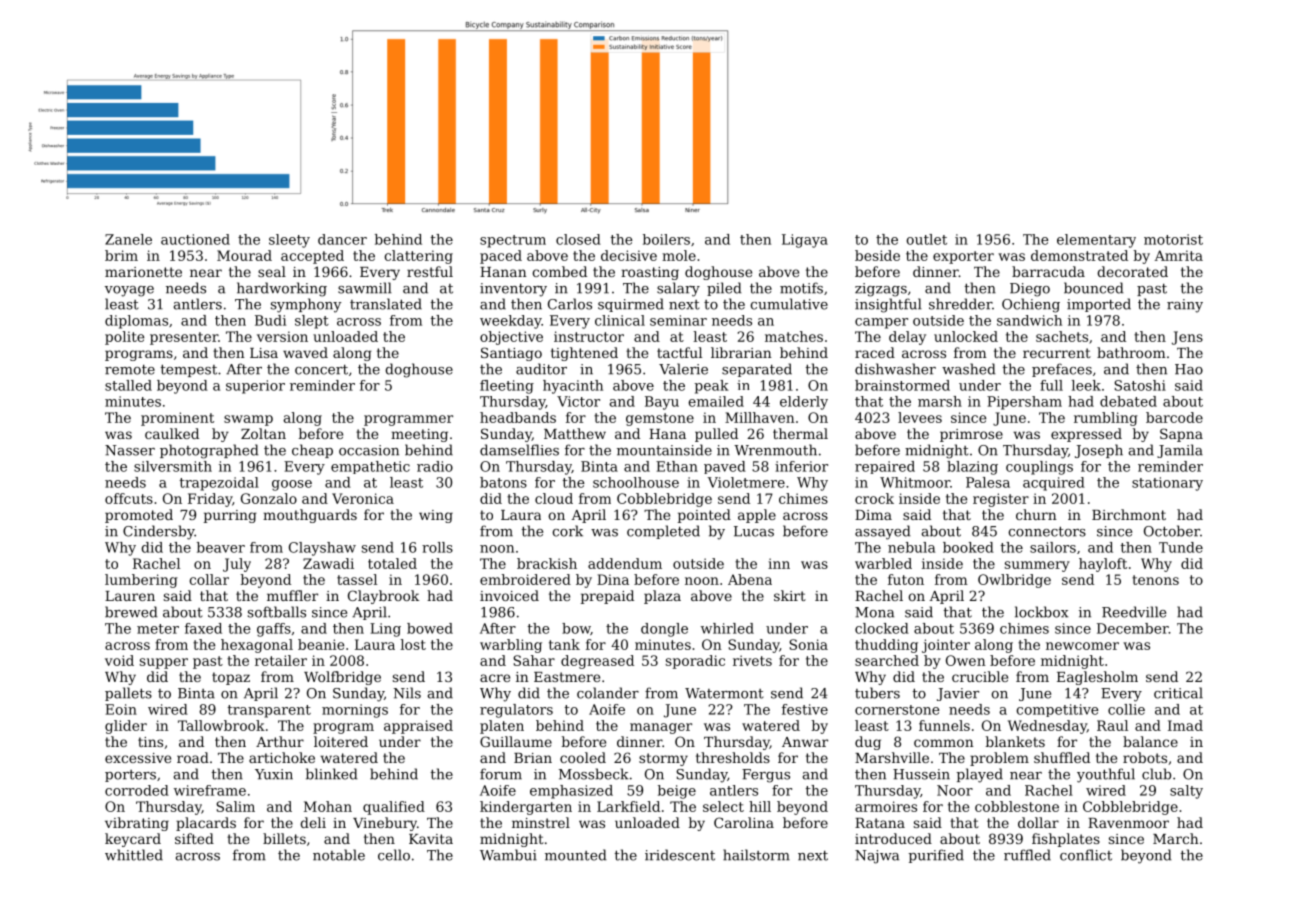 This page has height=924, width=1308. Describe the element at coordinates (727, 628) in the page. I see `whirled` at that location.
